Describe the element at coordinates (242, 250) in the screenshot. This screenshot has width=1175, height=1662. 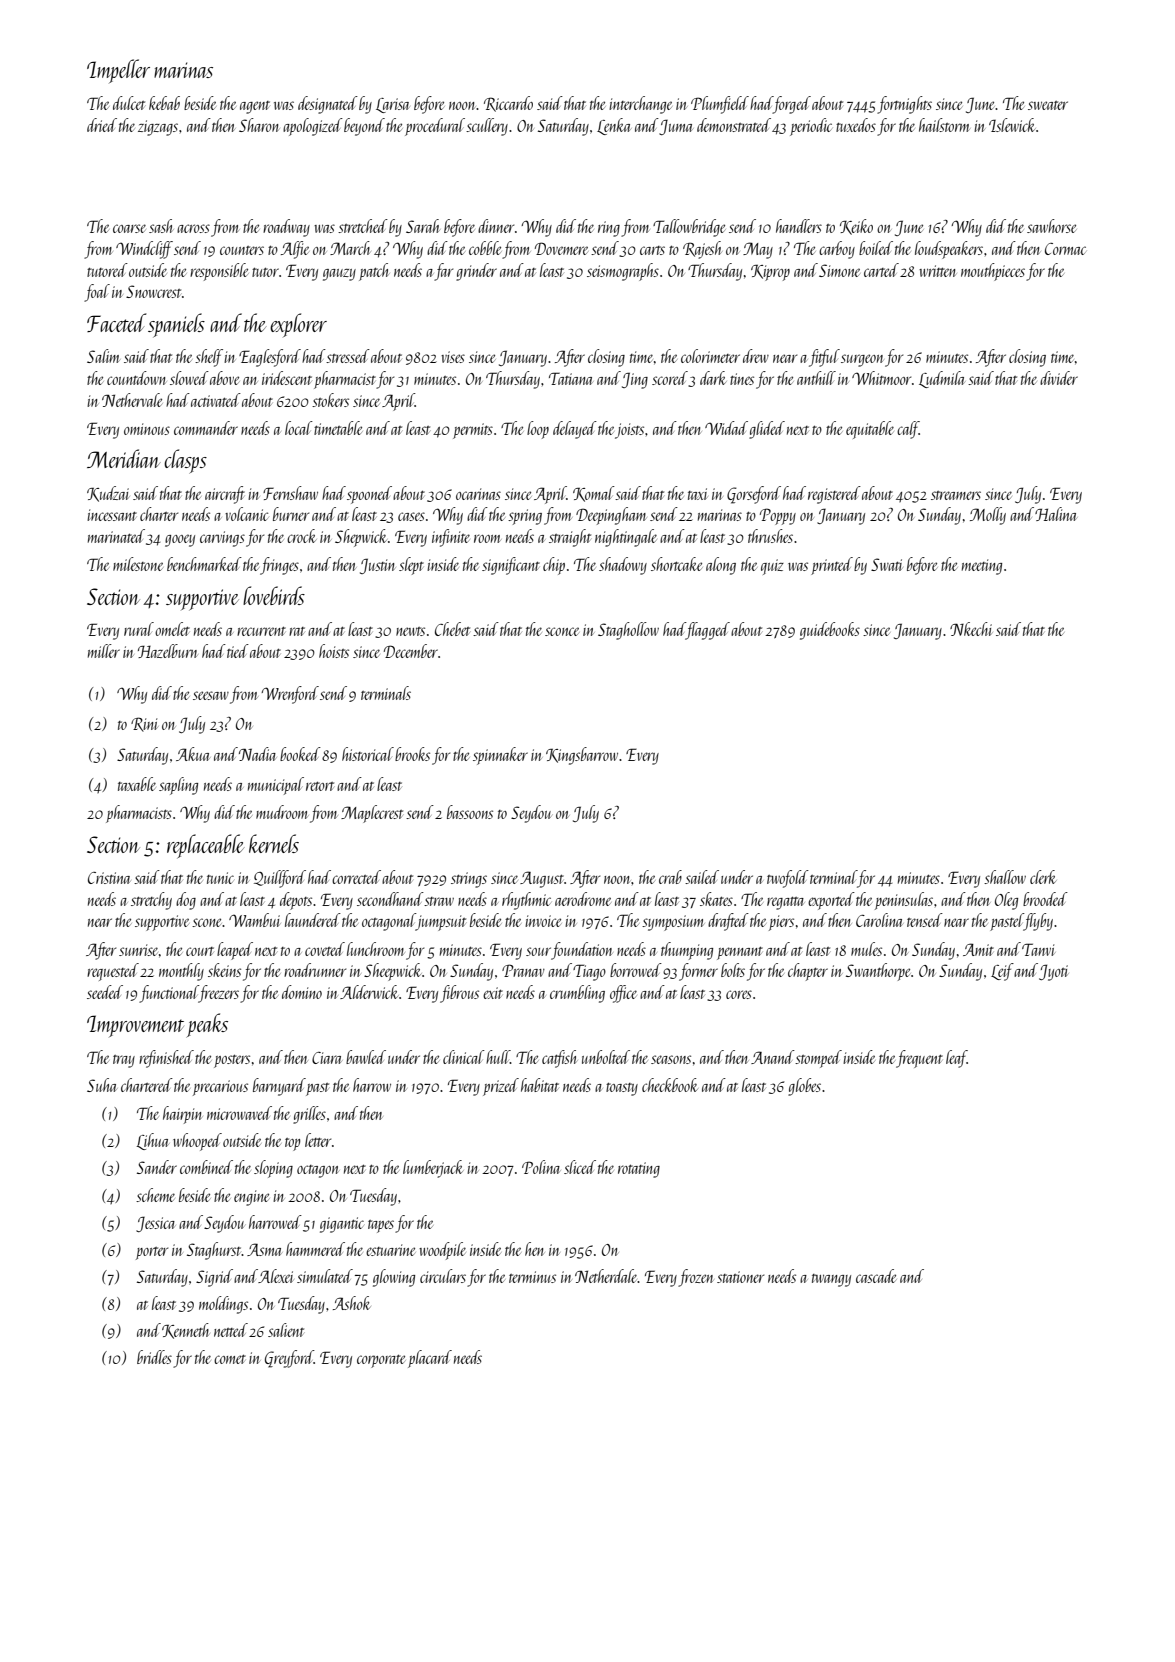
I see `counters` at that location.
